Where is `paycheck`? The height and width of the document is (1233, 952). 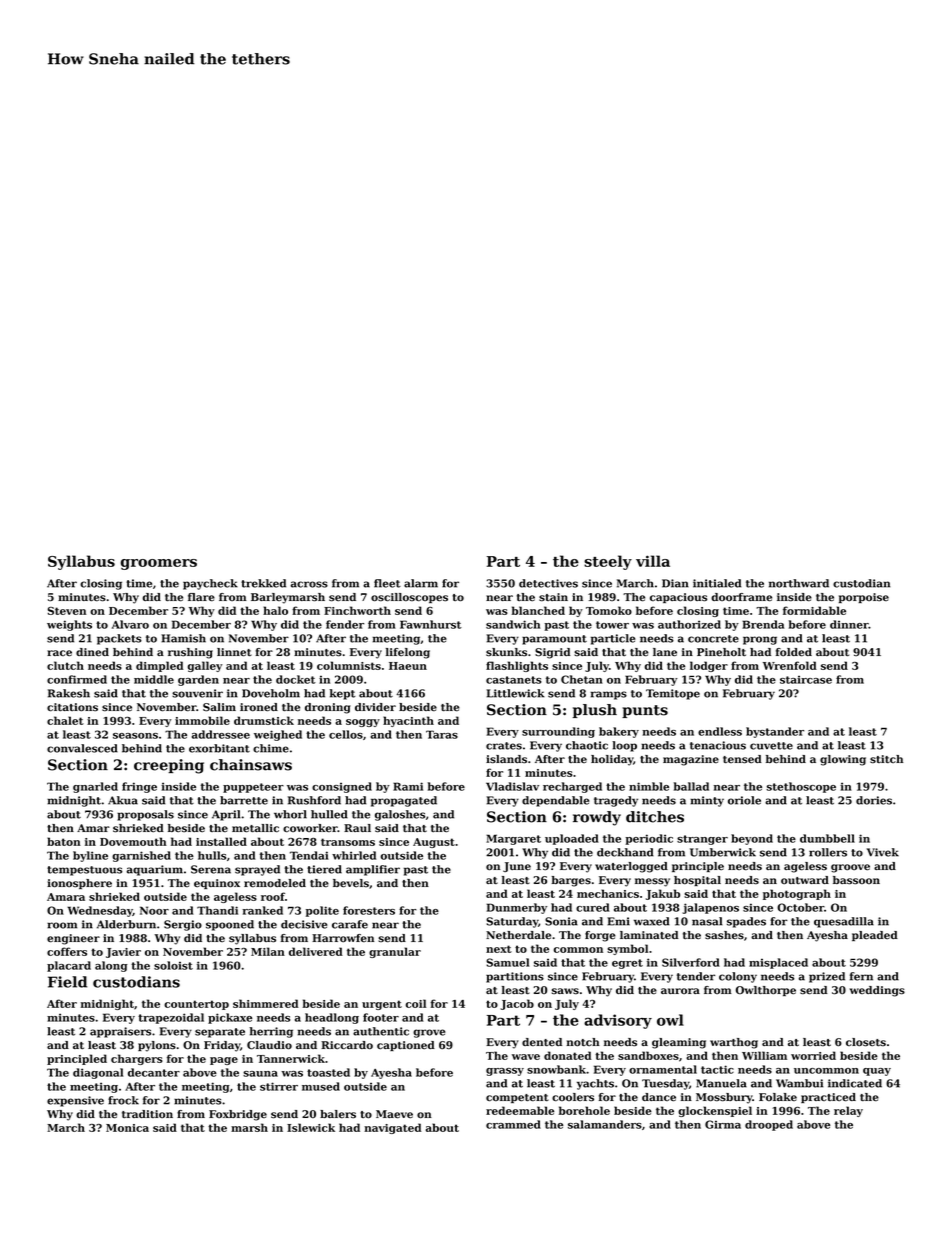 paycheck is located at coordinates (210, 584).
